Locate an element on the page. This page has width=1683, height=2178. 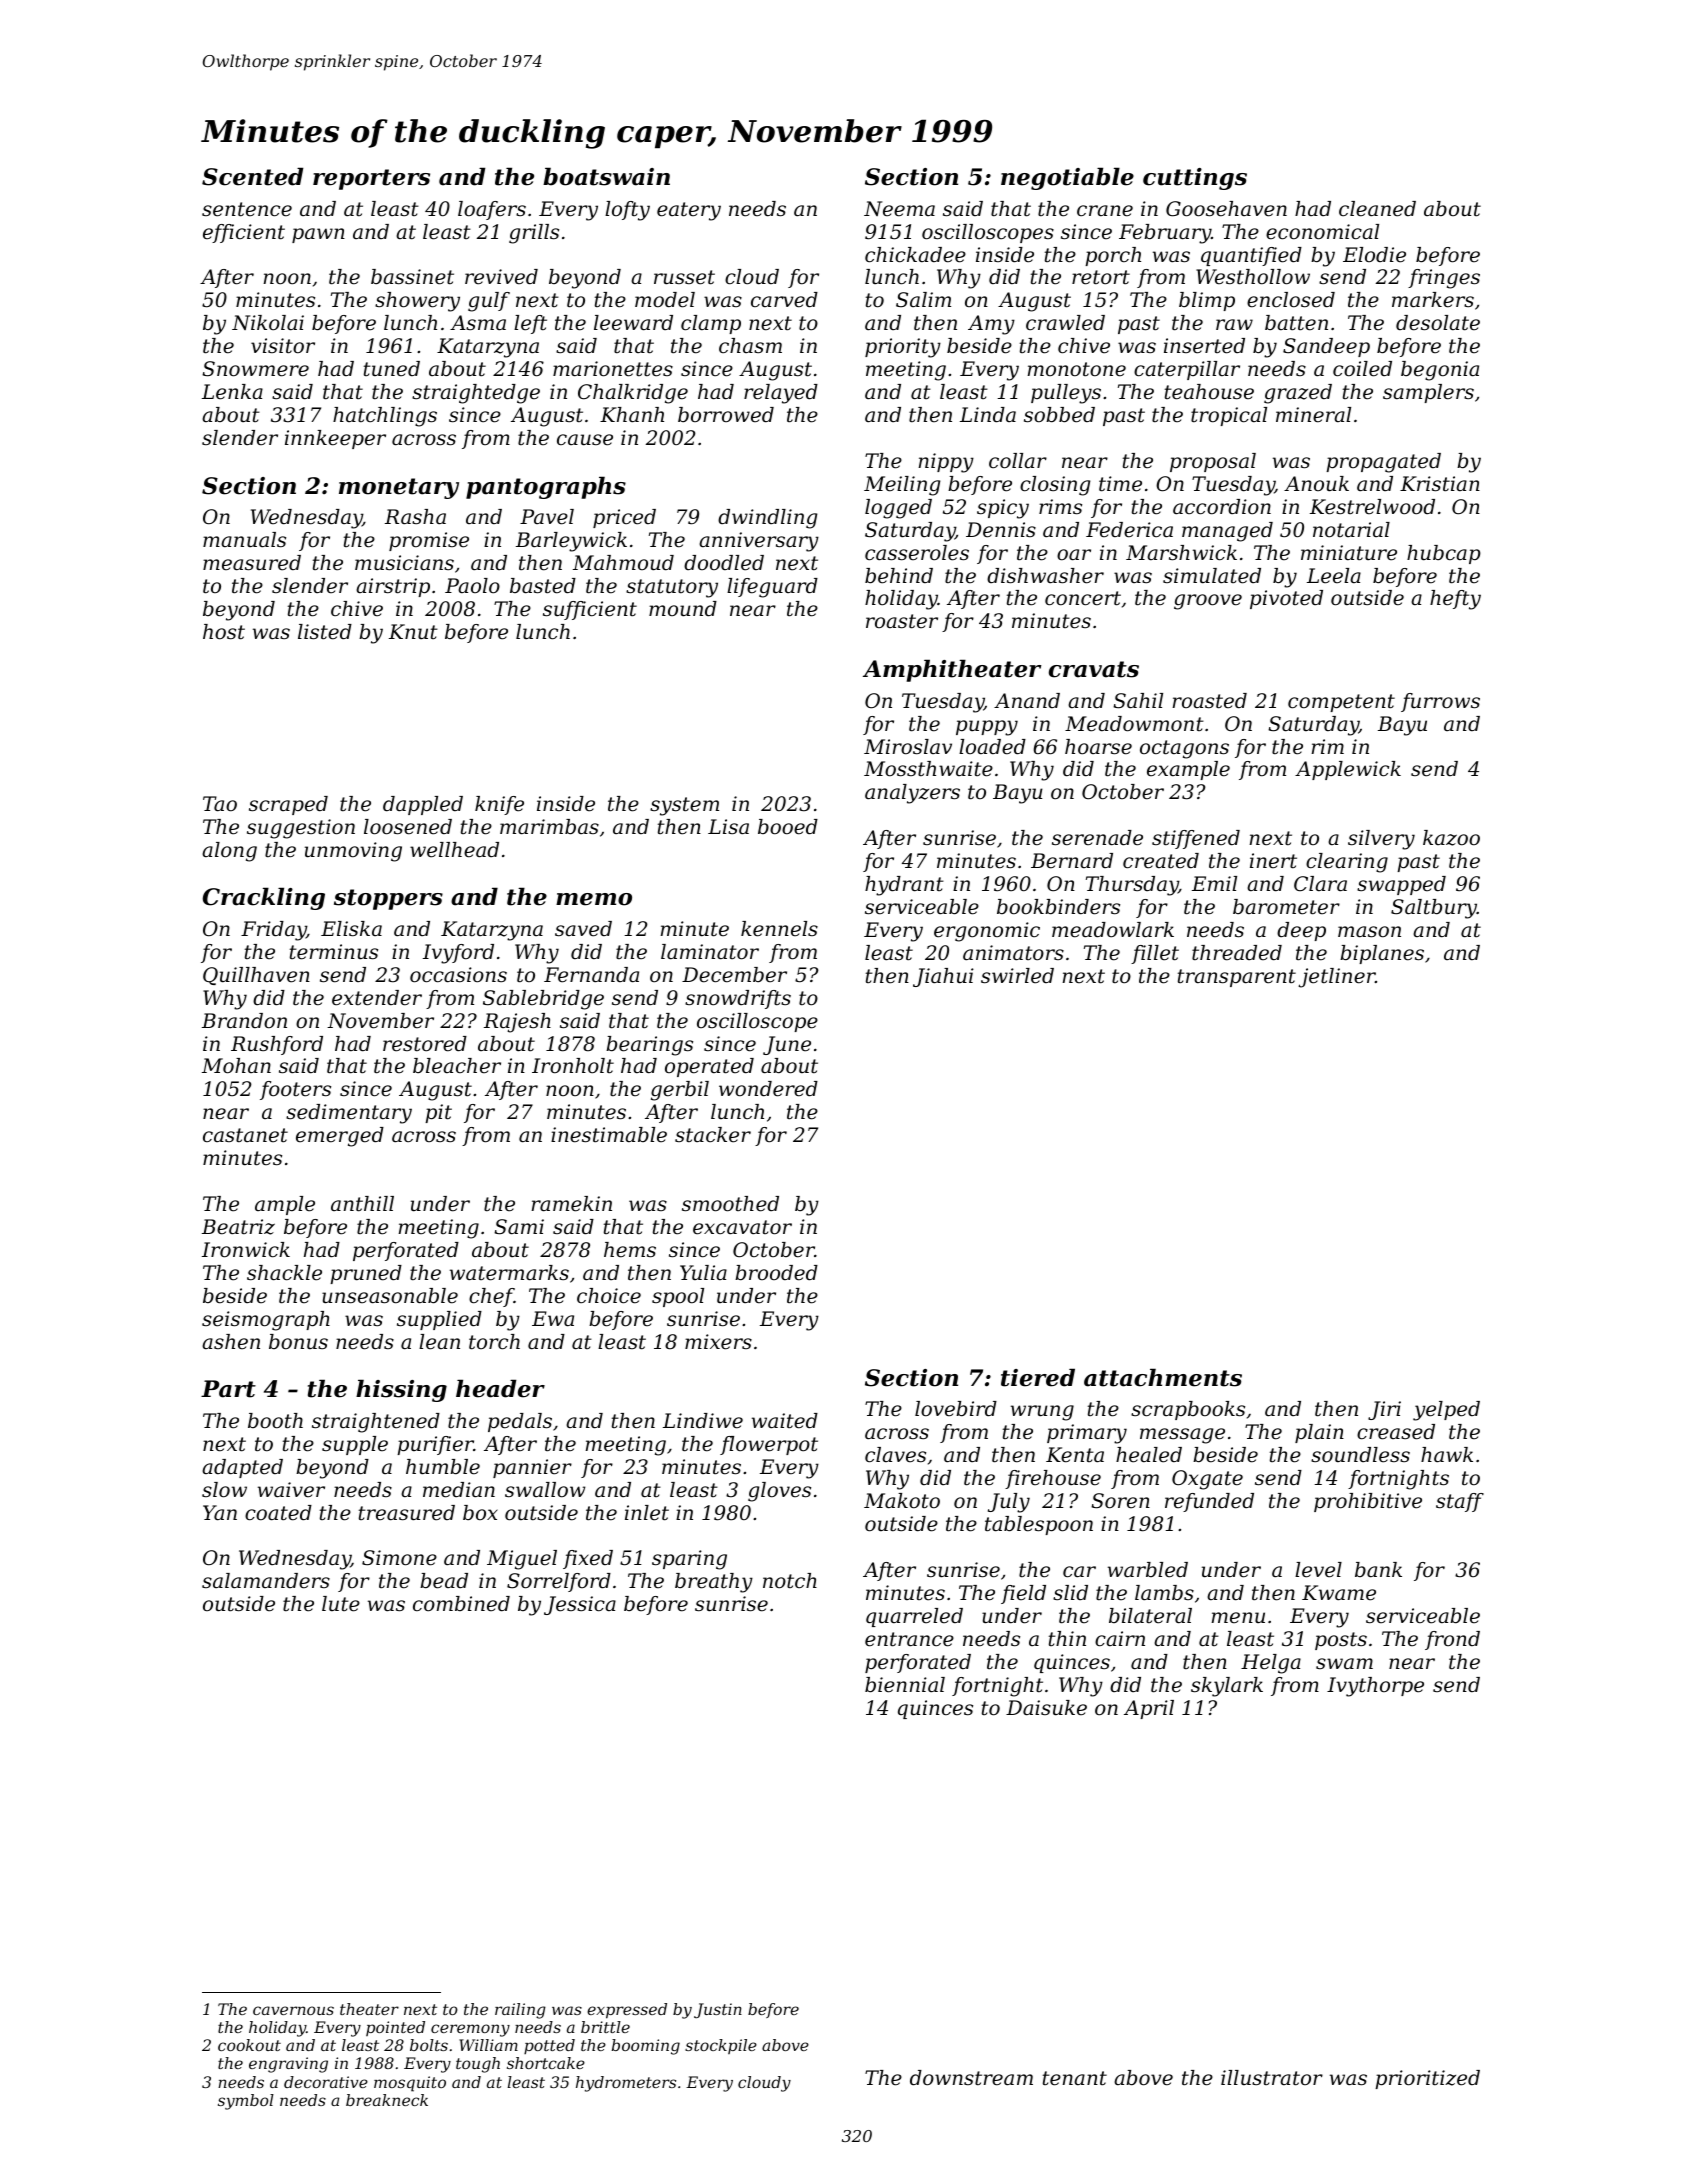
eatery is located at coordinates (689, 211).
